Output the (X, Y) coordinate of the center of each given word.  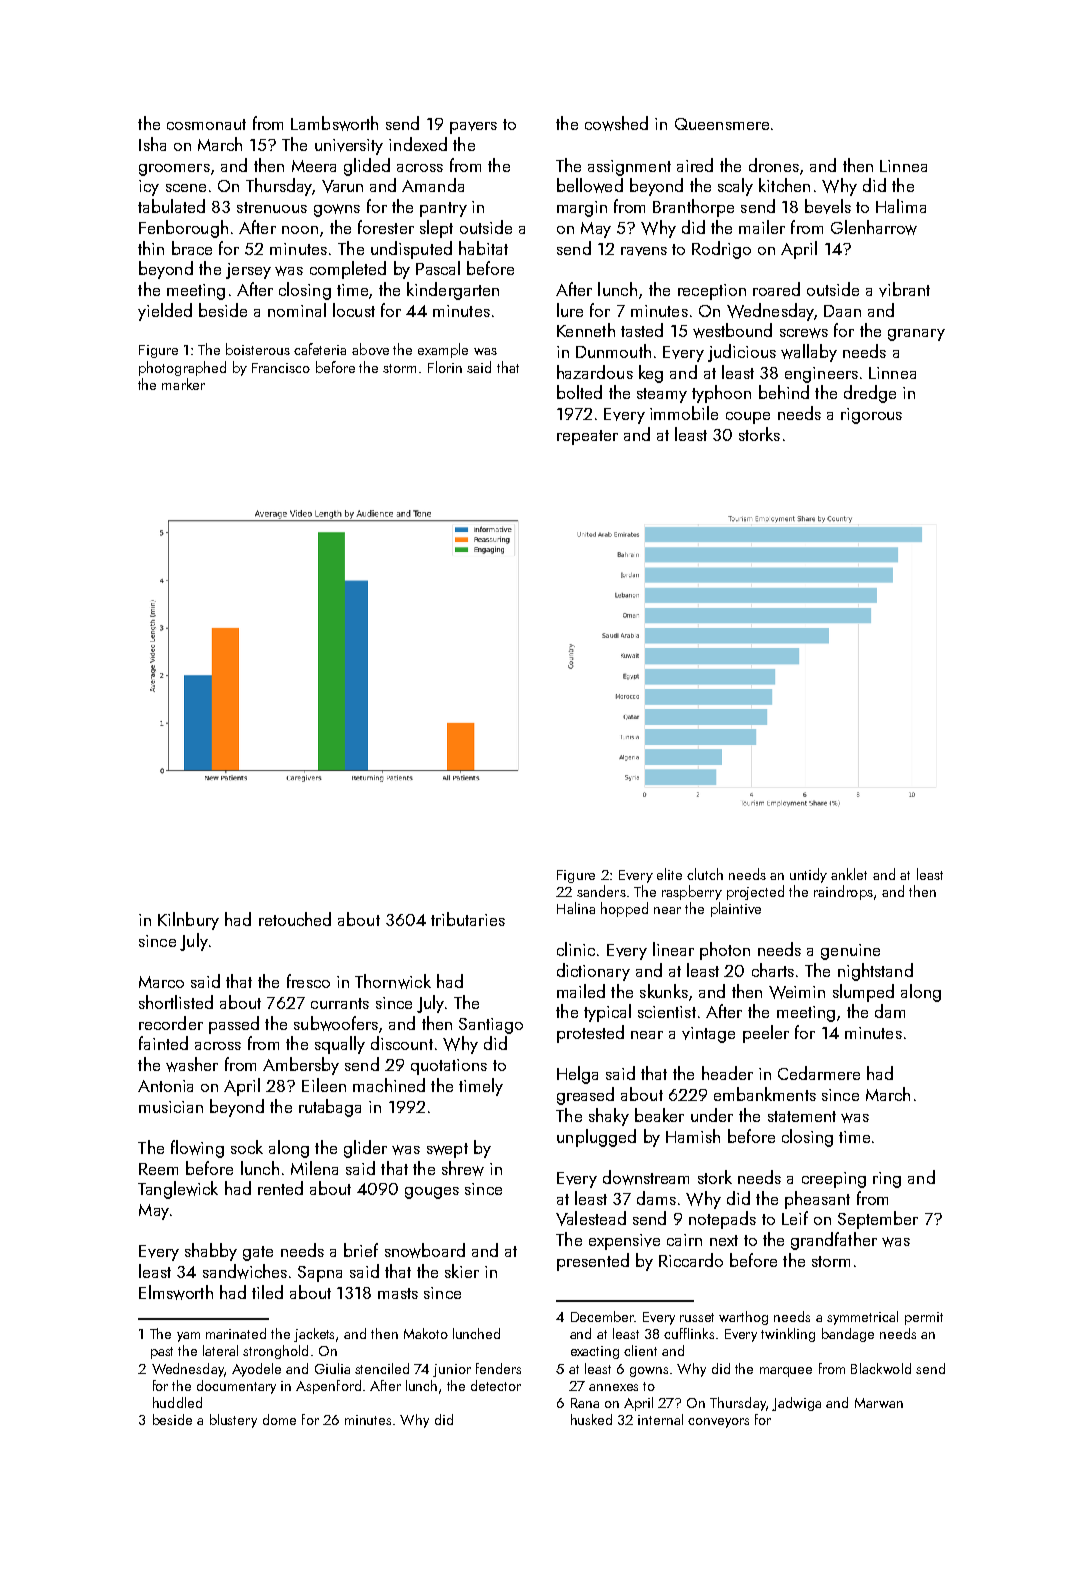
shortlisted (176, 1002)
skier (462, 1271)
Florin (445, 367)
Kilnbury (188, 921)
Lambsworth (334, 123)
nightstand (875, 972)
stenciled (382, 1368)
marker (183, 384)
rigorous (871, 416)
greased (585, 1096)
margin (582, 209)
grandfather (834, 1241)
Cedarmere (819, 1073)
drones (774, 165)
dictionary (593, 972)
